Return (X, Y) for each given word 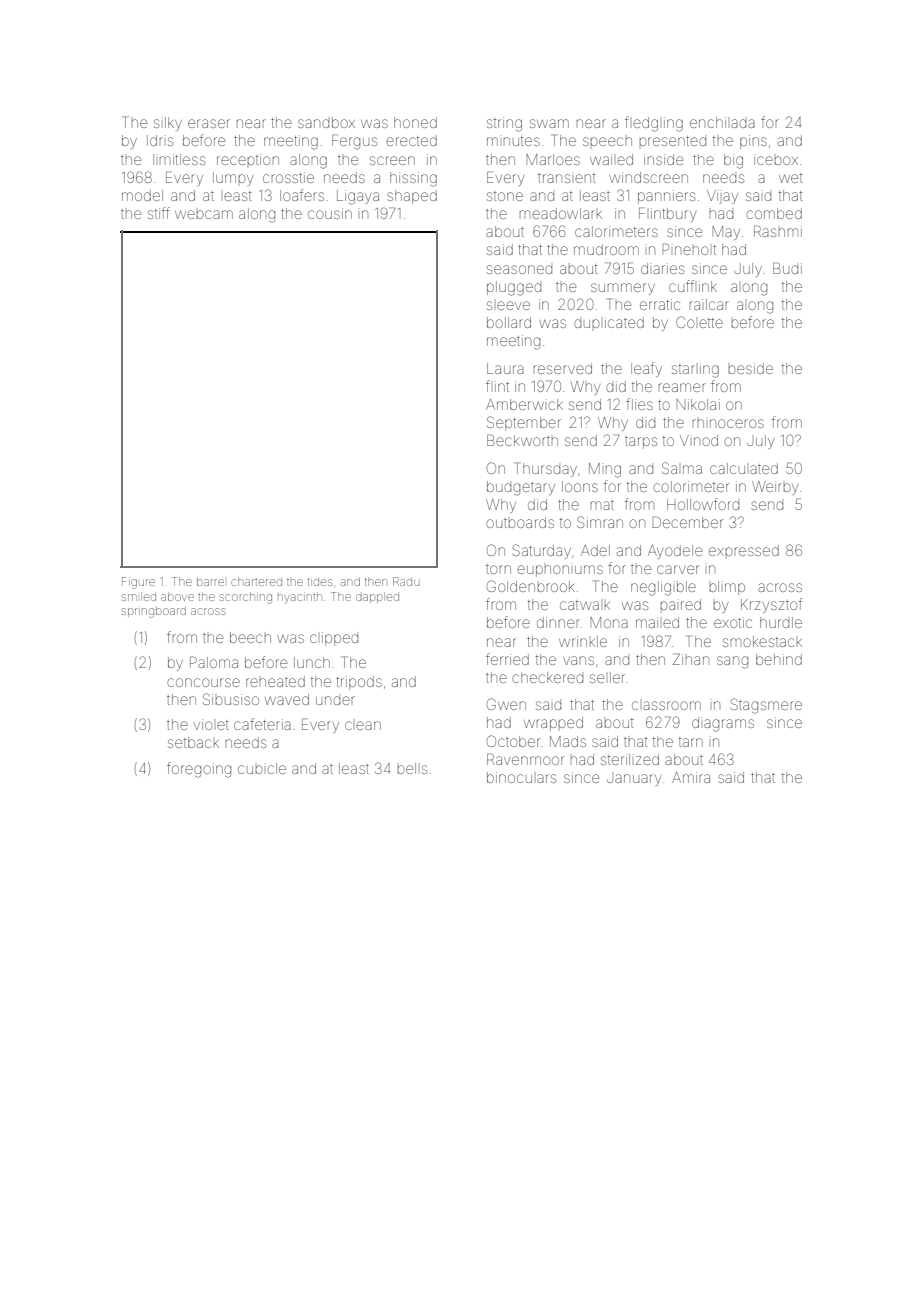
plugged (514, 288)
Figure (138, 583)
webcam (204, 214)
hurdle (781, 622)
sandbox (326, 122)
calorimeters (616, 231)
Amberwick (524, 404)
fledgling (654, 124)
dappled (377, 597)
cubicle (262, 768)
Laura (505, 368)
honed (415, 122)
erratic (660, 304)
